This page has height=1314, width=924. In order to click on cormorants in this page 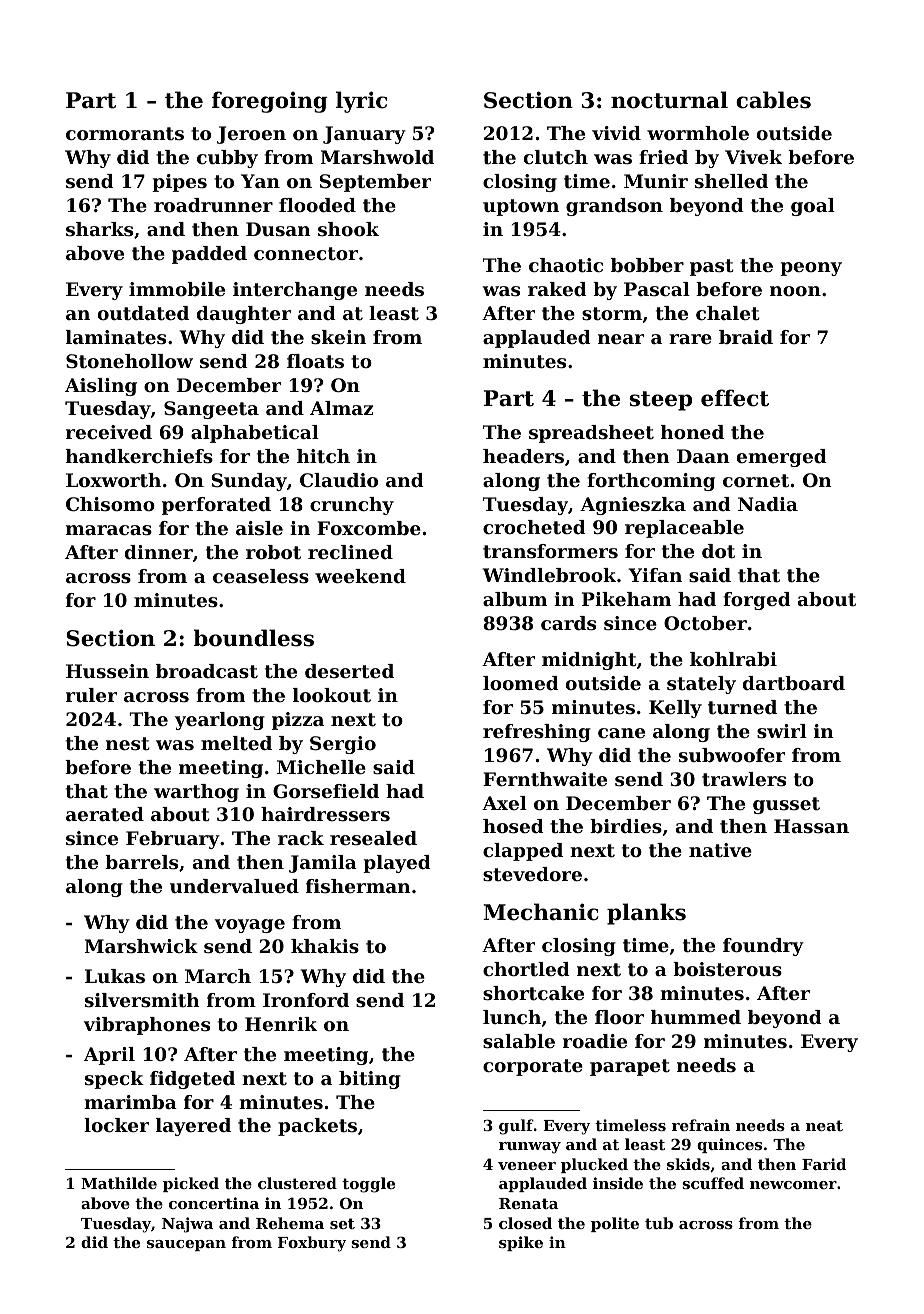, I will do `click(125, 134)`.
